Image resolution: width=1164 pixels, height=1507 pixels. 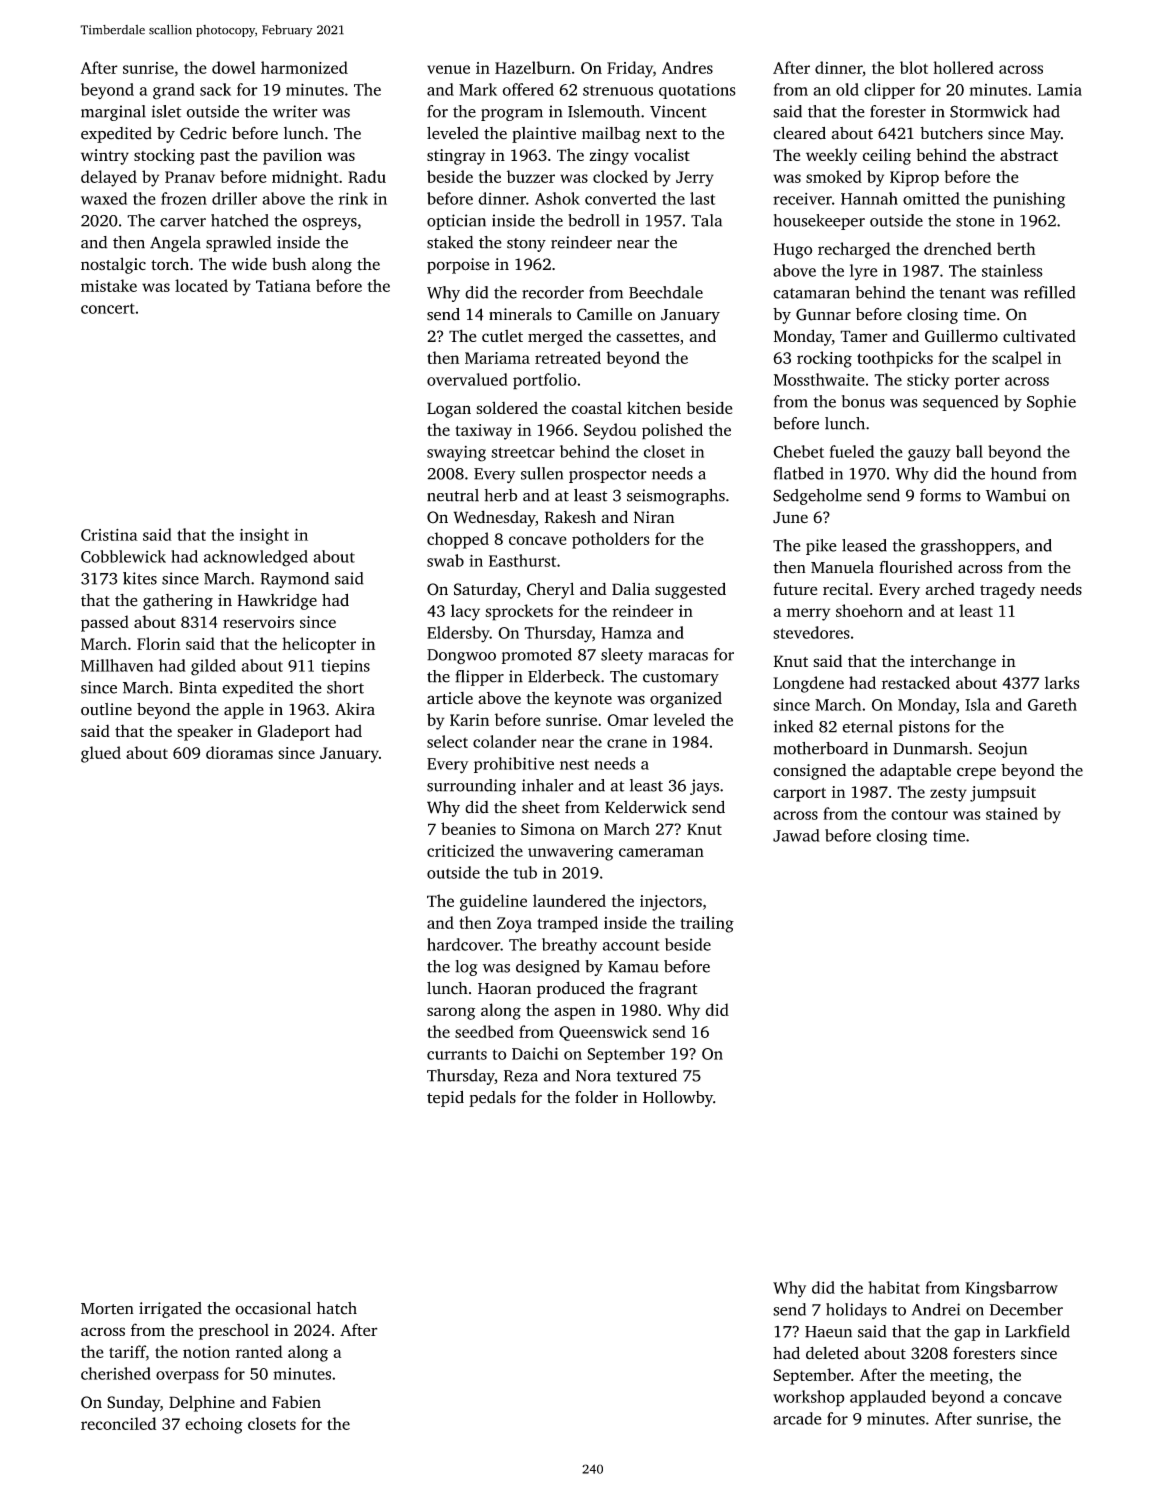 What do you see at coordinates (214, 1425) in the page?
I see `echoing` at bounding box center [214, 1425].
